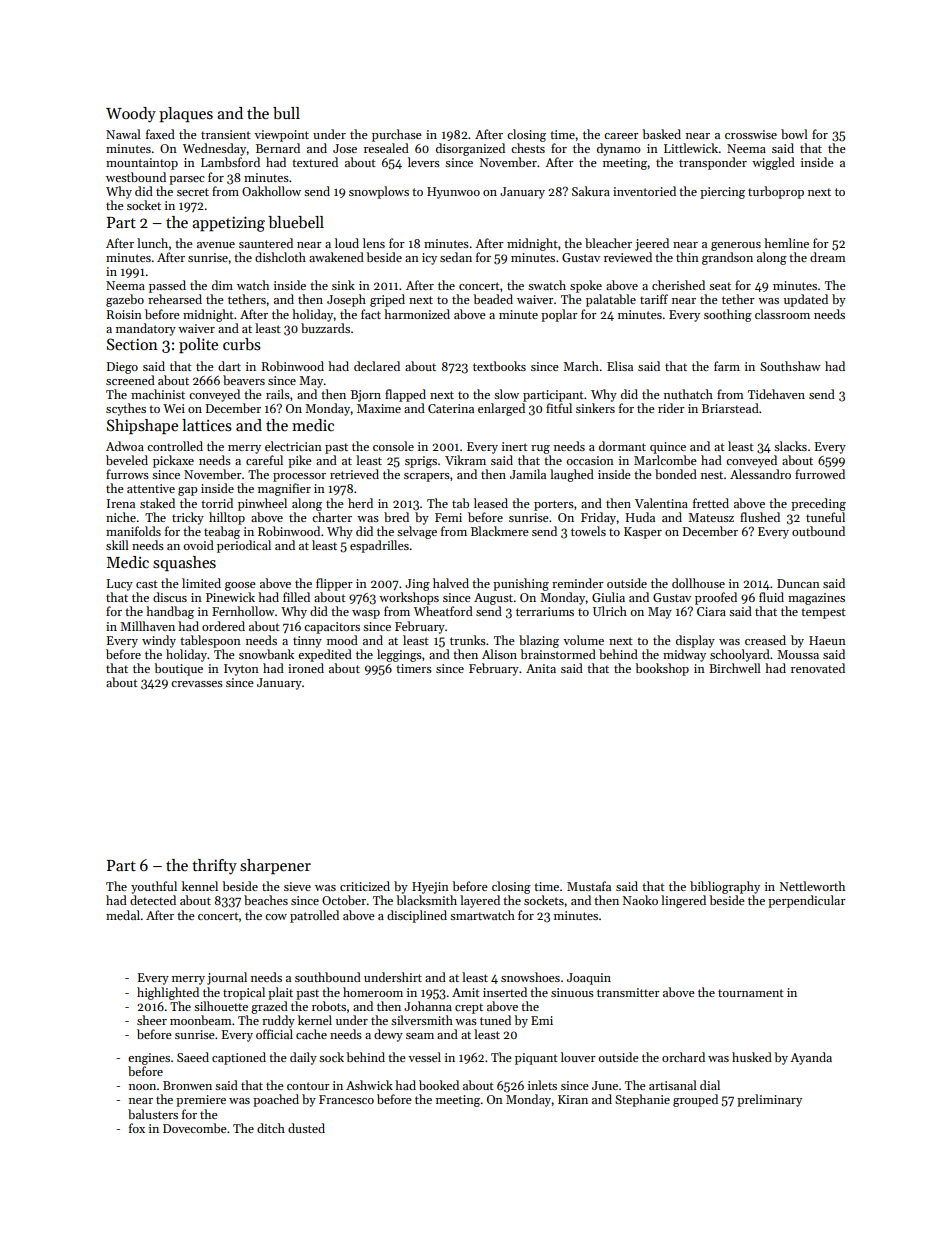  What do you see at coordinates (628, 992) in the document?
I see `transmitter` at bounding box center [628, 992].
